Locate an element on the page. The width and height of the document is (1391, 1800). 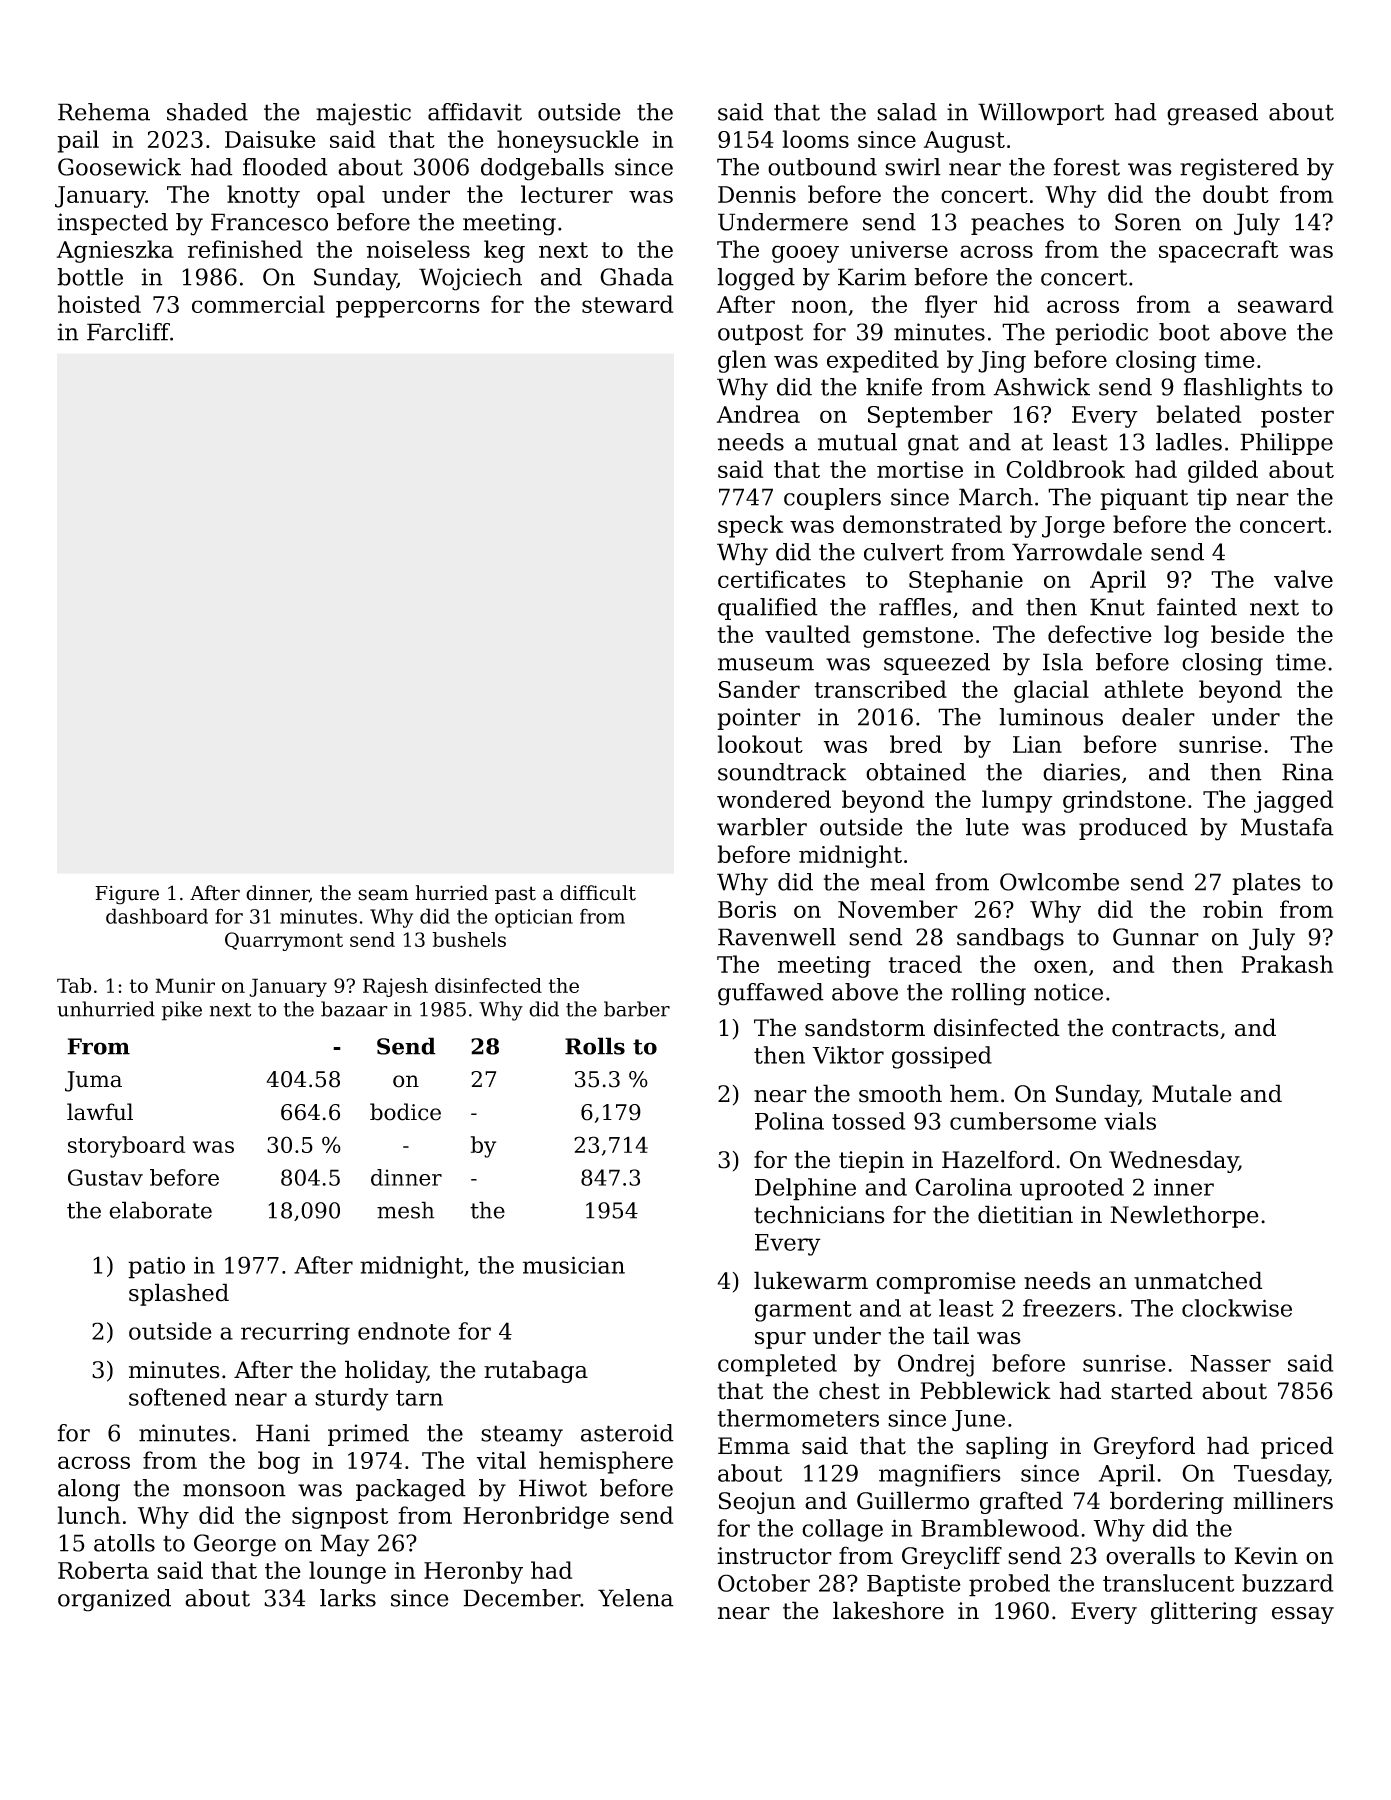
bodice is located at coordinates (405, 1112).
